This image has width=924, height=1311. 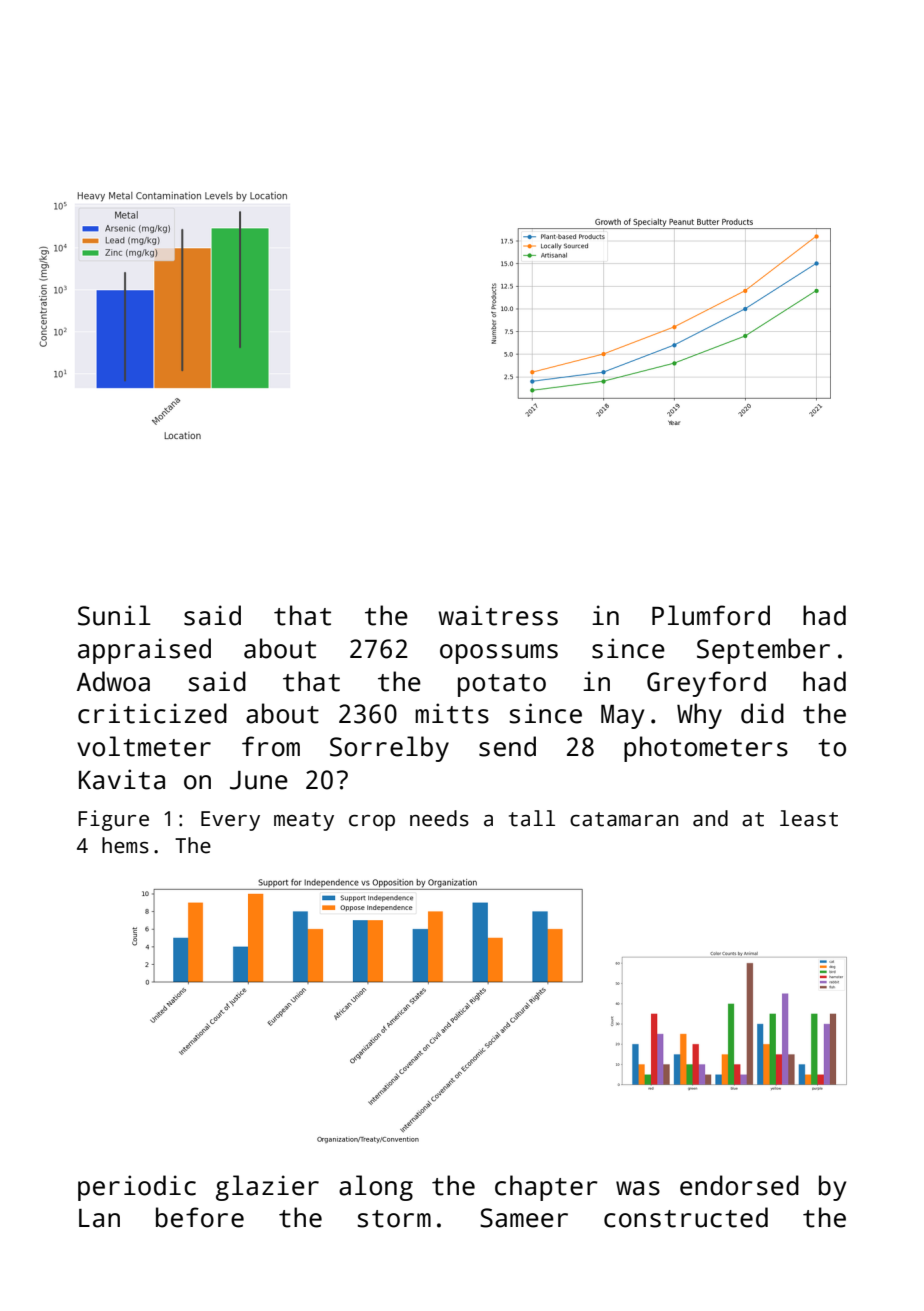 What do you see at coordinates (389, 749) in the image?
I see `Sorrelby` at bounding box center [389, 749].
